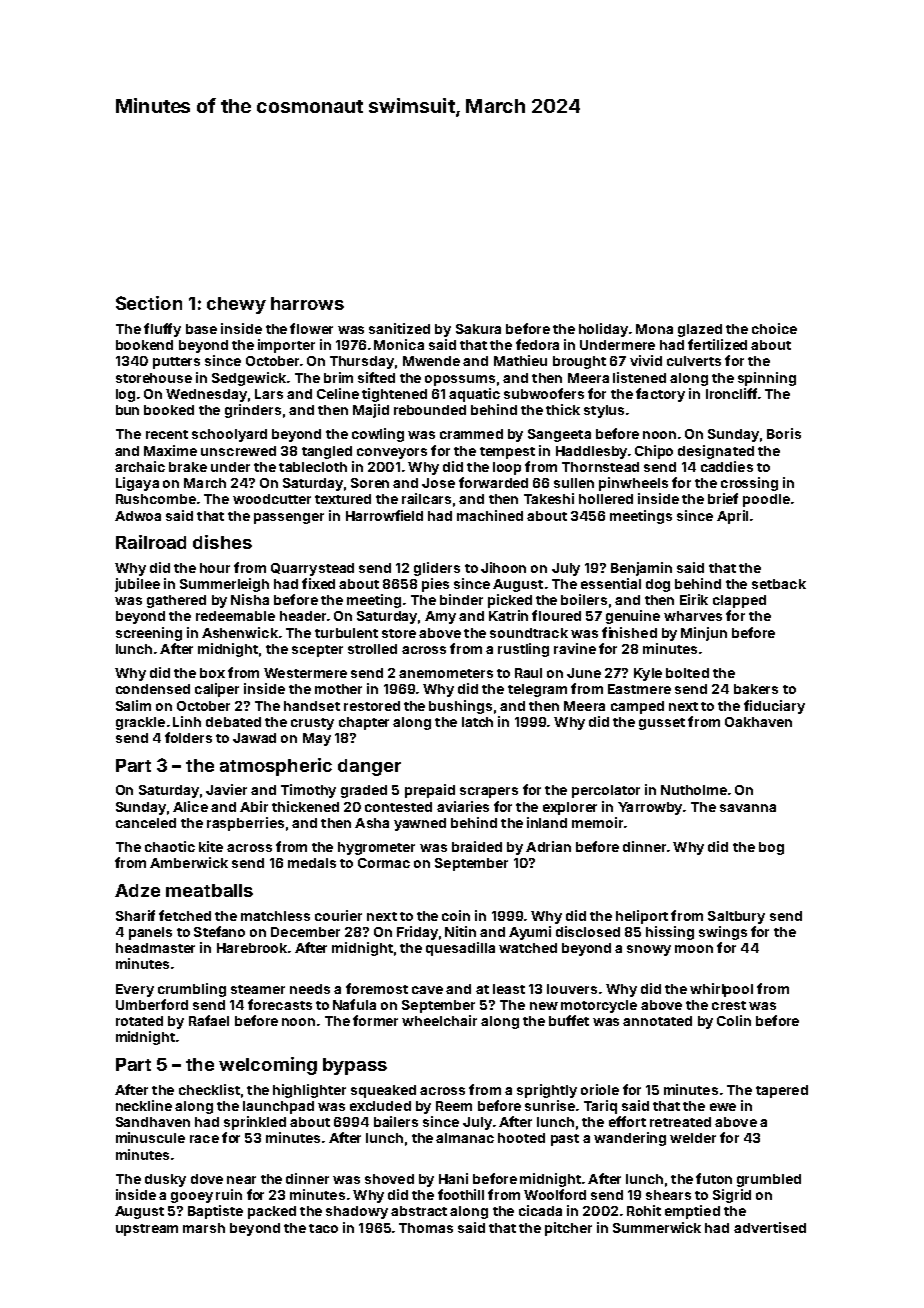 This page has height=1308, width=924. Describe the element at coordinates (399, 328) in the page. I see `sanitized` at that location.
